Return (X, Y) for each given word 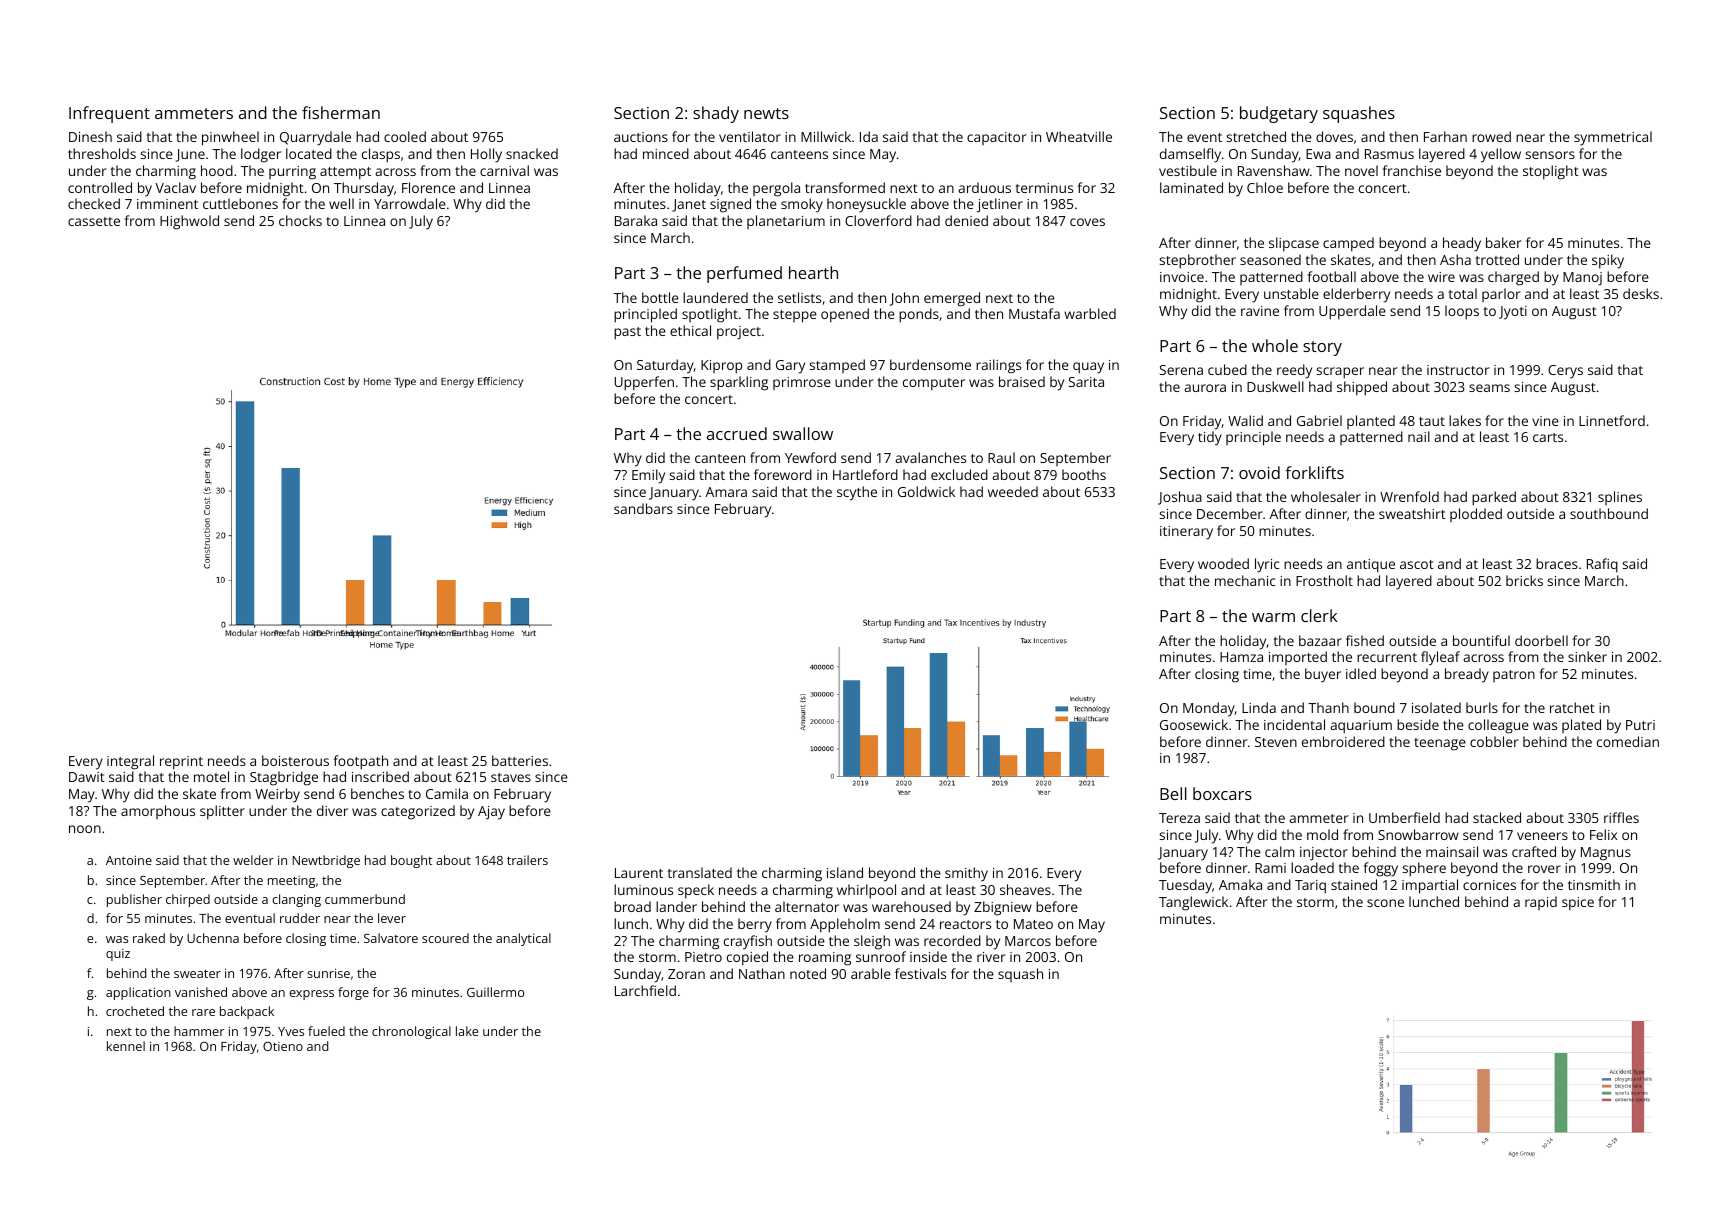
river (991, 957)
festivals (920, 973)
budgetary (1279, 114)
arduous (984, 187)
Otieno (283, 1046)
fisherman (341, 112)
